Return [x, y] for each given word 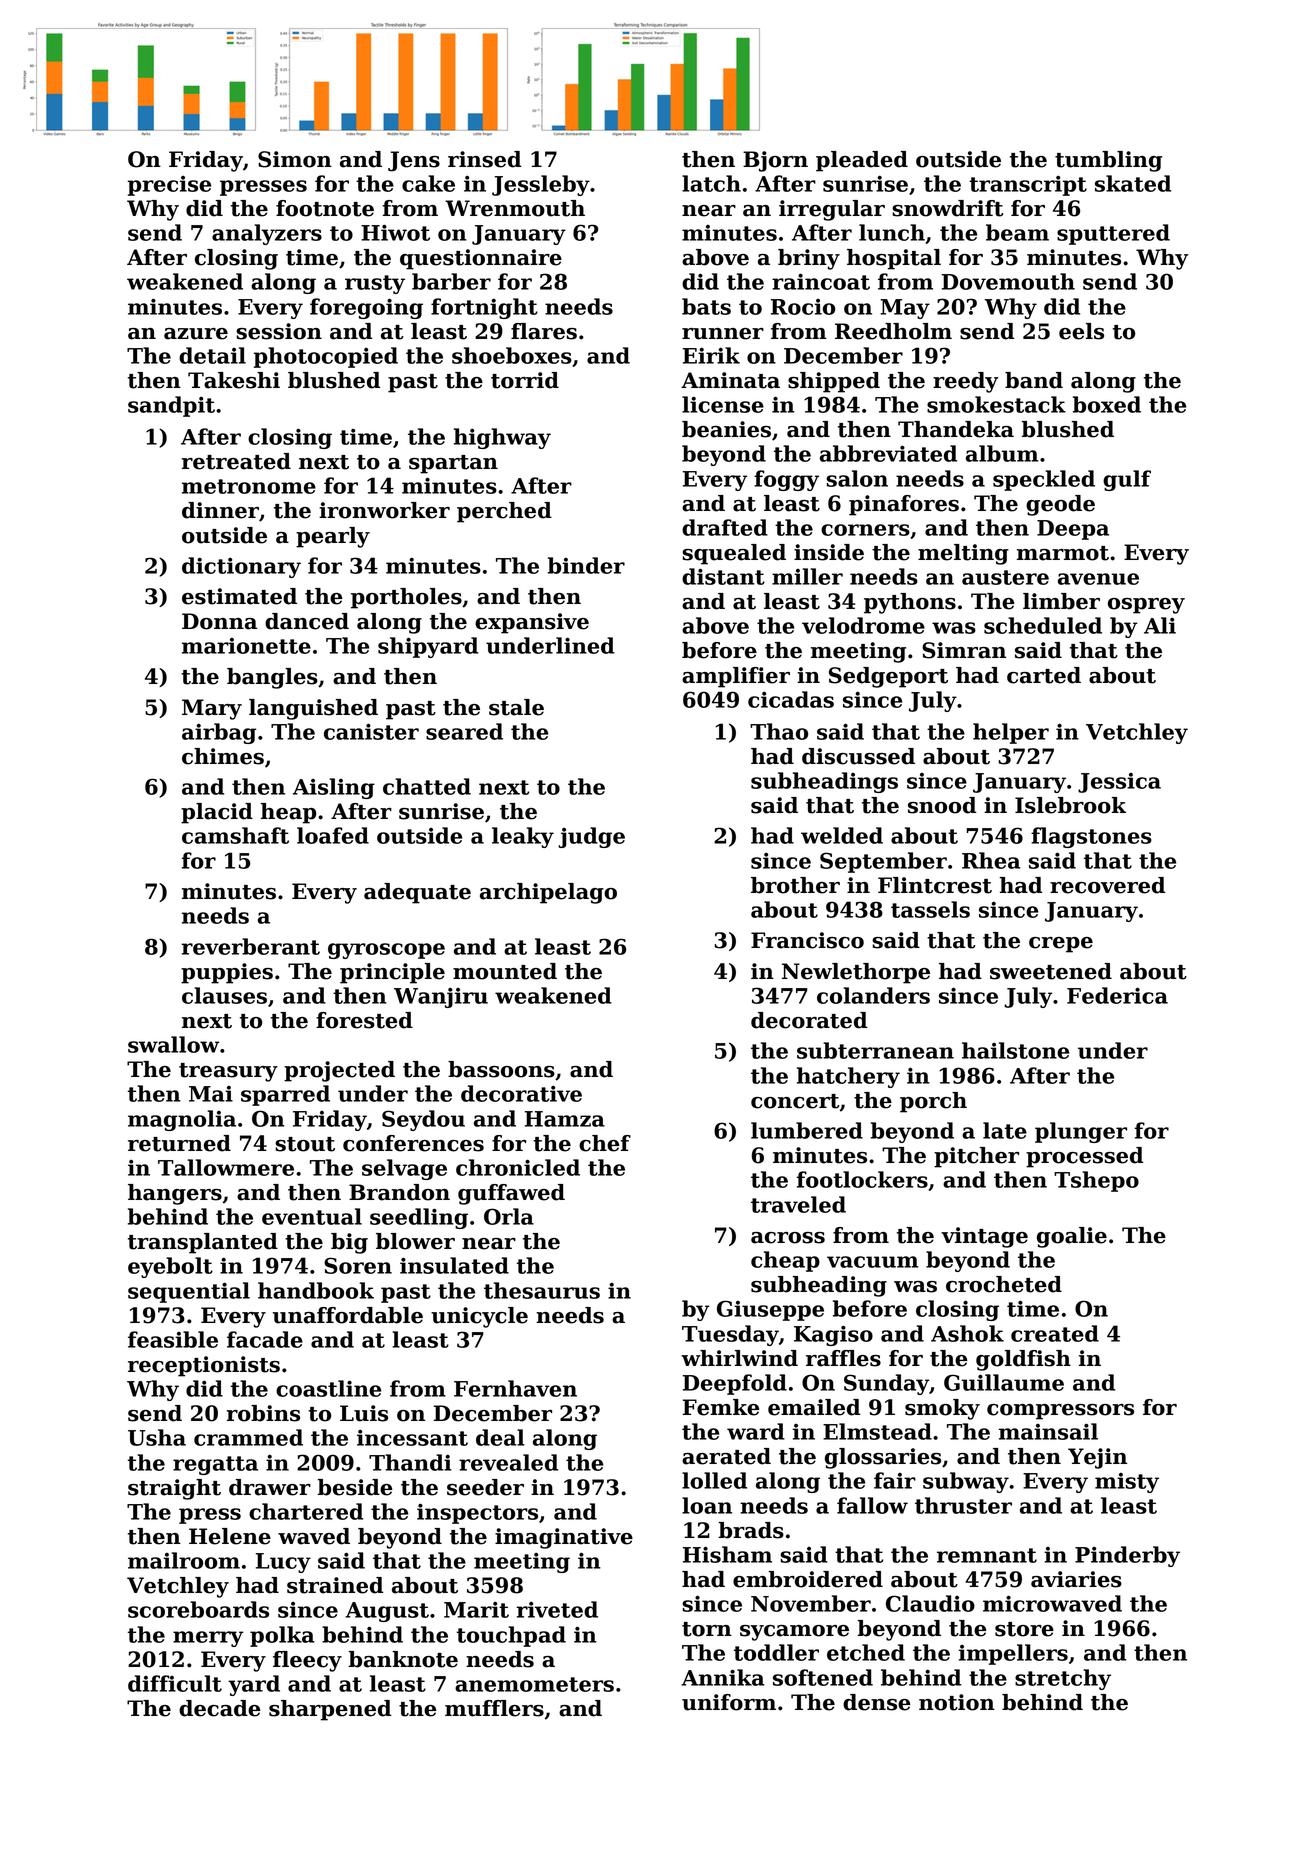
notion [957, 1702]
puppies [227, 973]
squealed [734, 554]
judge [591, 837]
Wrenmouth [515, 208]
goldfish [1023, 1360]
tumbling [1108, 161]
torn [707, 1629]
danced [307, 621]
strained [335, 1585]
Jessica [1119, 783]
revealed [508, 1462]
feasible [173, 1339]
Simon [295, 159]
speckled [1044, 480]
